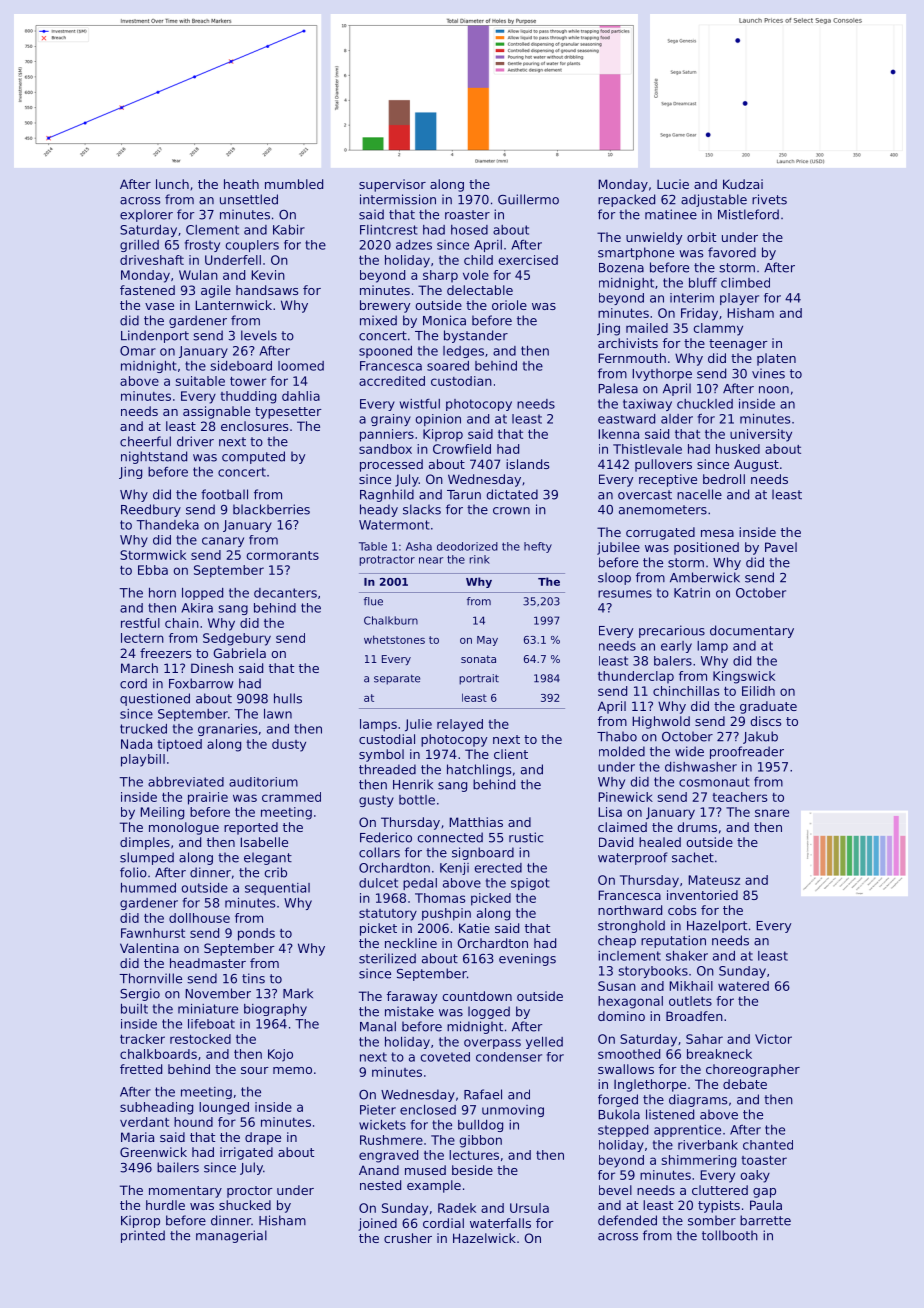 The height and width of the document is (1308, 924). What do you see at coordinates (251, 828) in the document?
I see `reported` at bounding box center [251, 828].
